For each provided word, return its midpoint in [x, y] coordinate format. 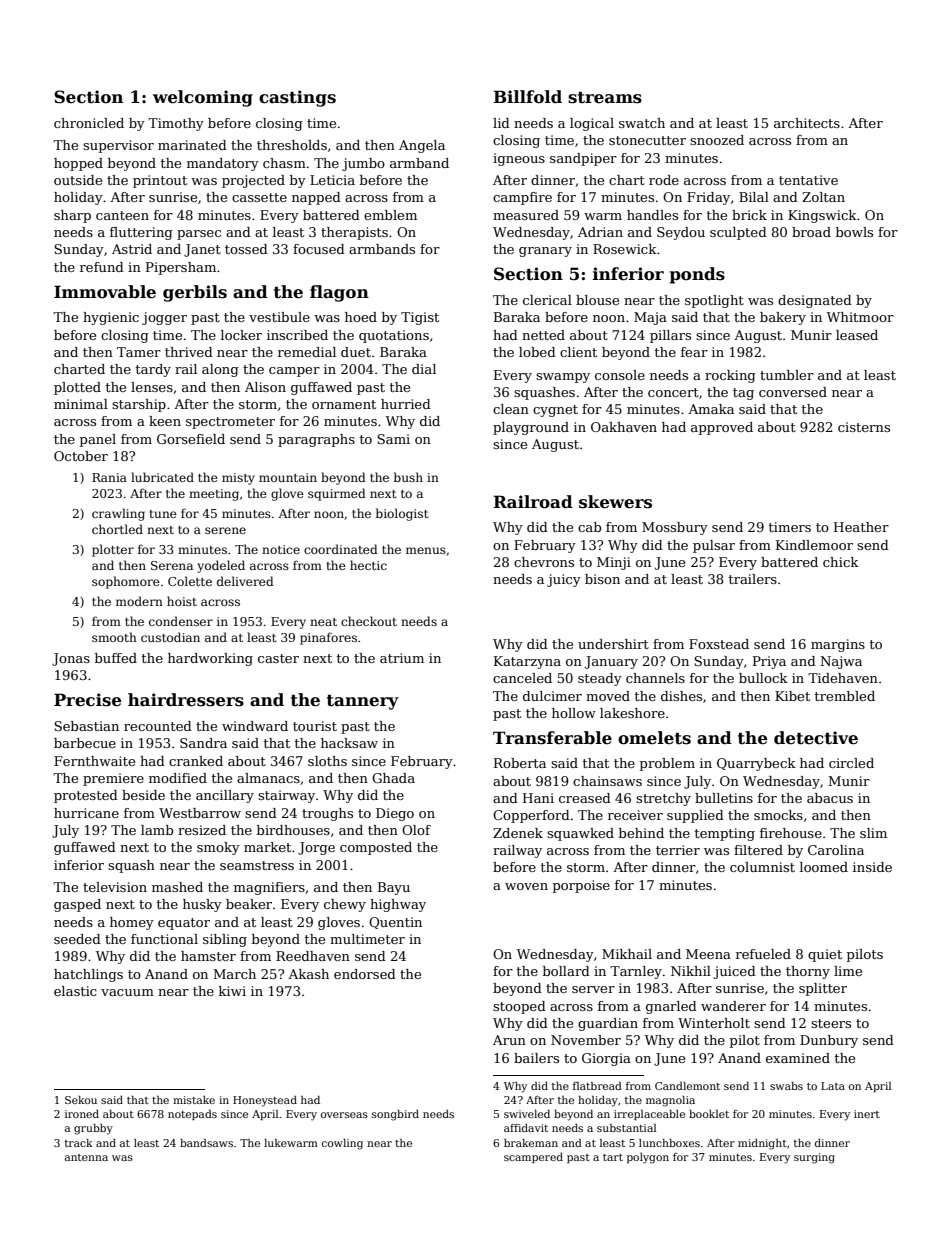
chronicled [89, 123]
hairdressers [186, 700]
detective [816, 738]
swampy [563, 378]
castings [297, 98]
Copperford [531, 816]
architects [807, 123]
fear [694, 352]
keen [165, 421]
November [586, 1040]
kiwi [232, 991]
